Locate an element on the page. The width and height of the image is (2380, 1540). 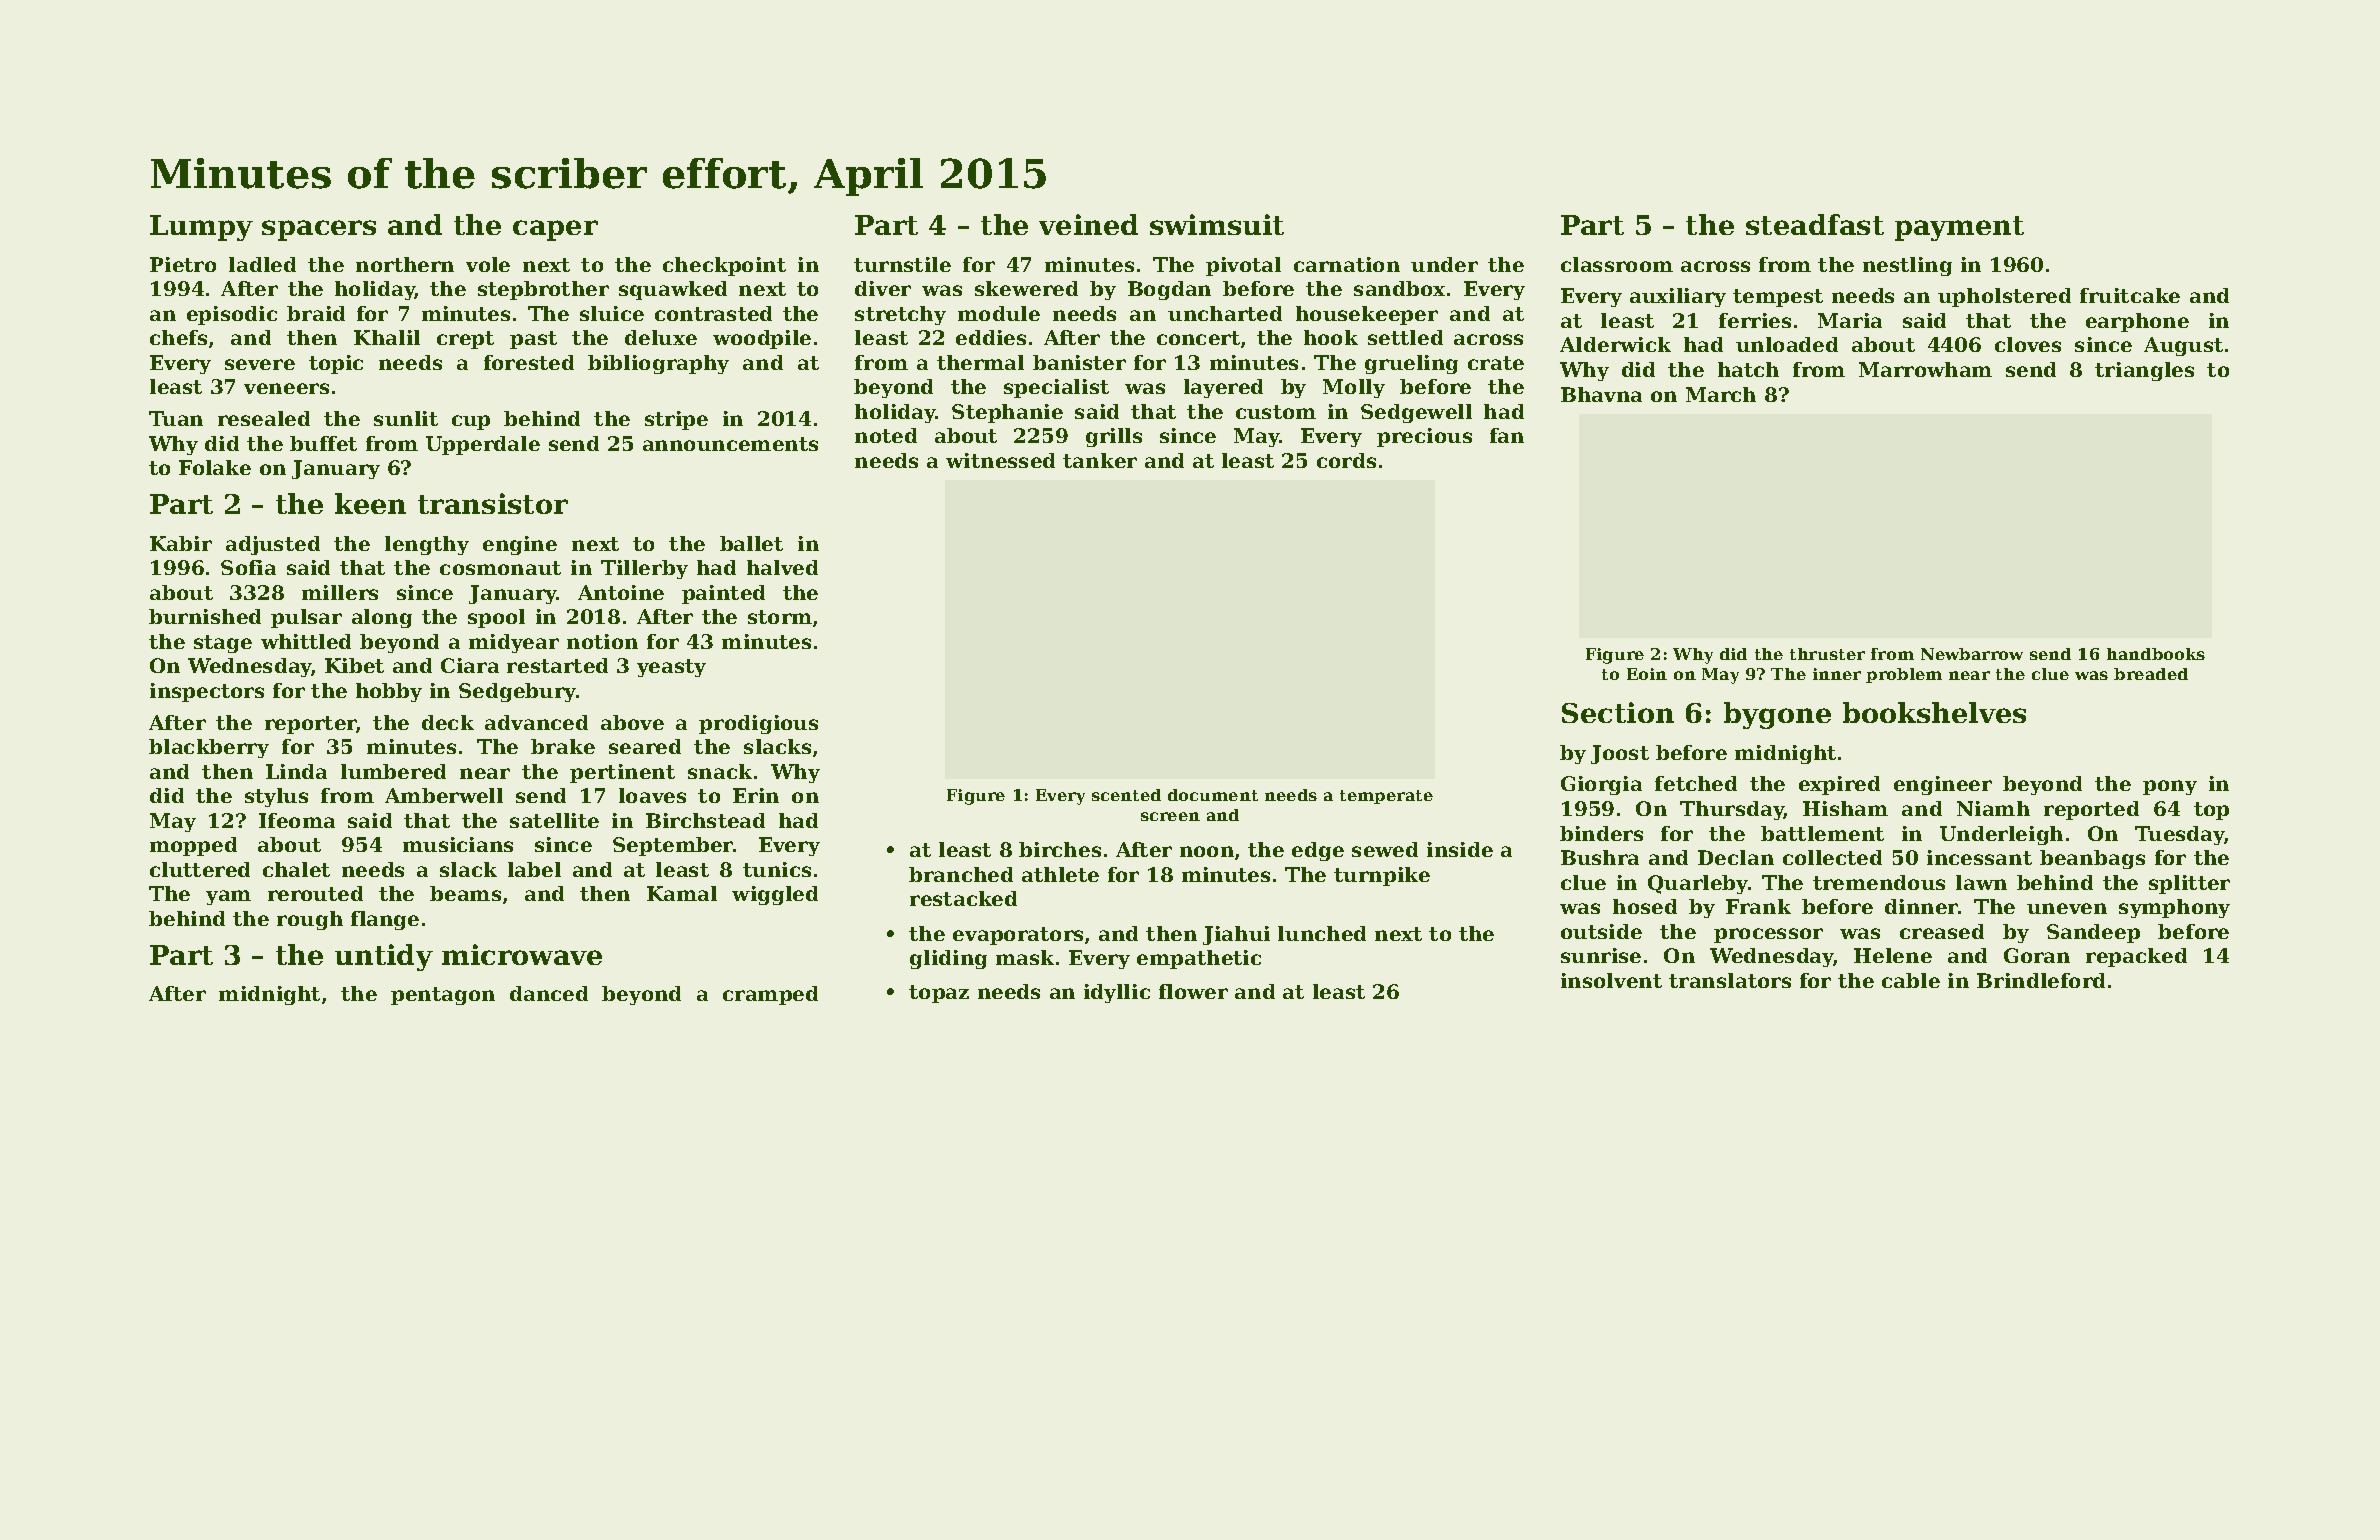
sunlit is located at coordinates (406, 418).
